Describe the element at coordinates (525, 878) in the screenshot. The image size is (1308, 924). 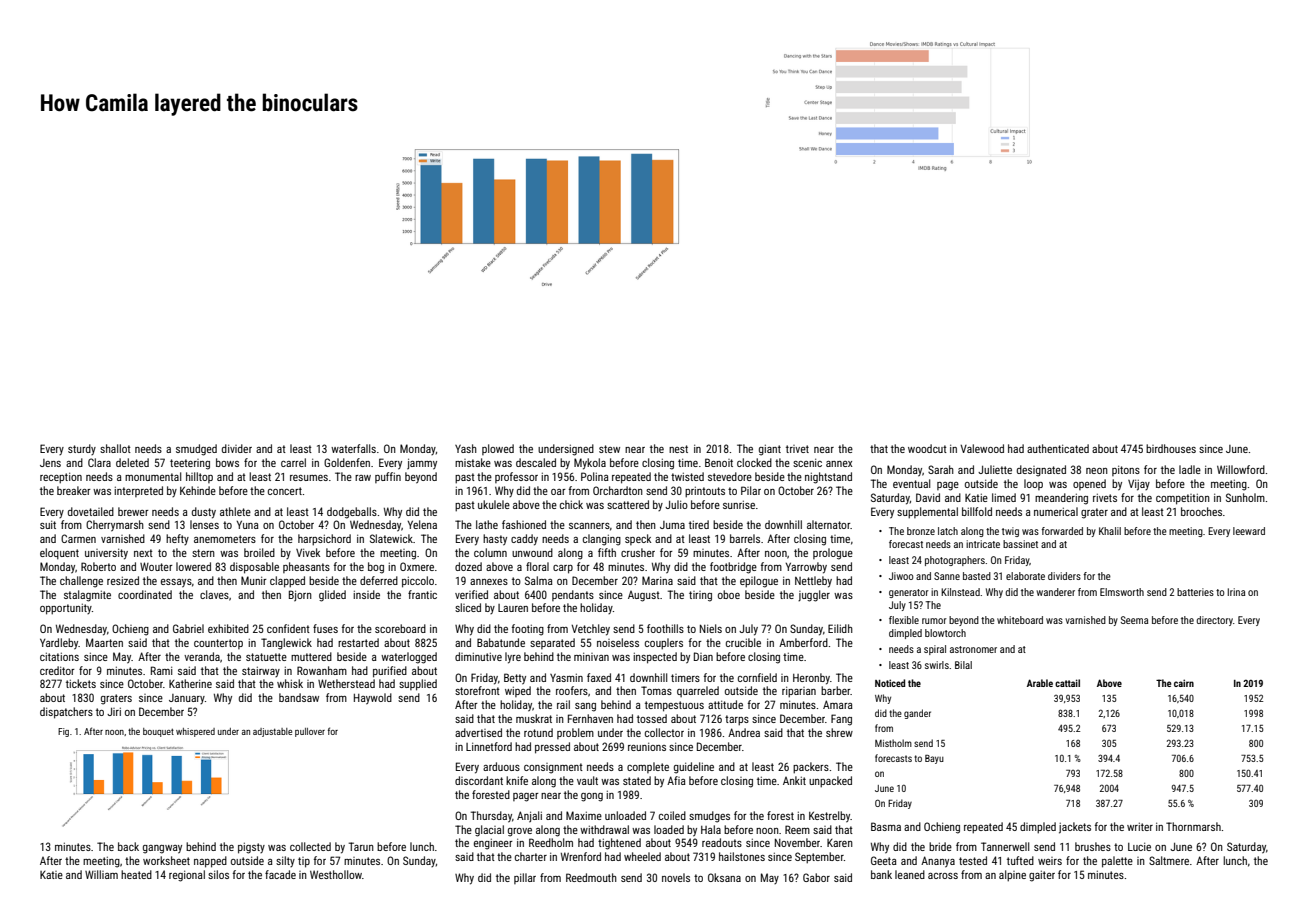
I see `pillar` at that location.
